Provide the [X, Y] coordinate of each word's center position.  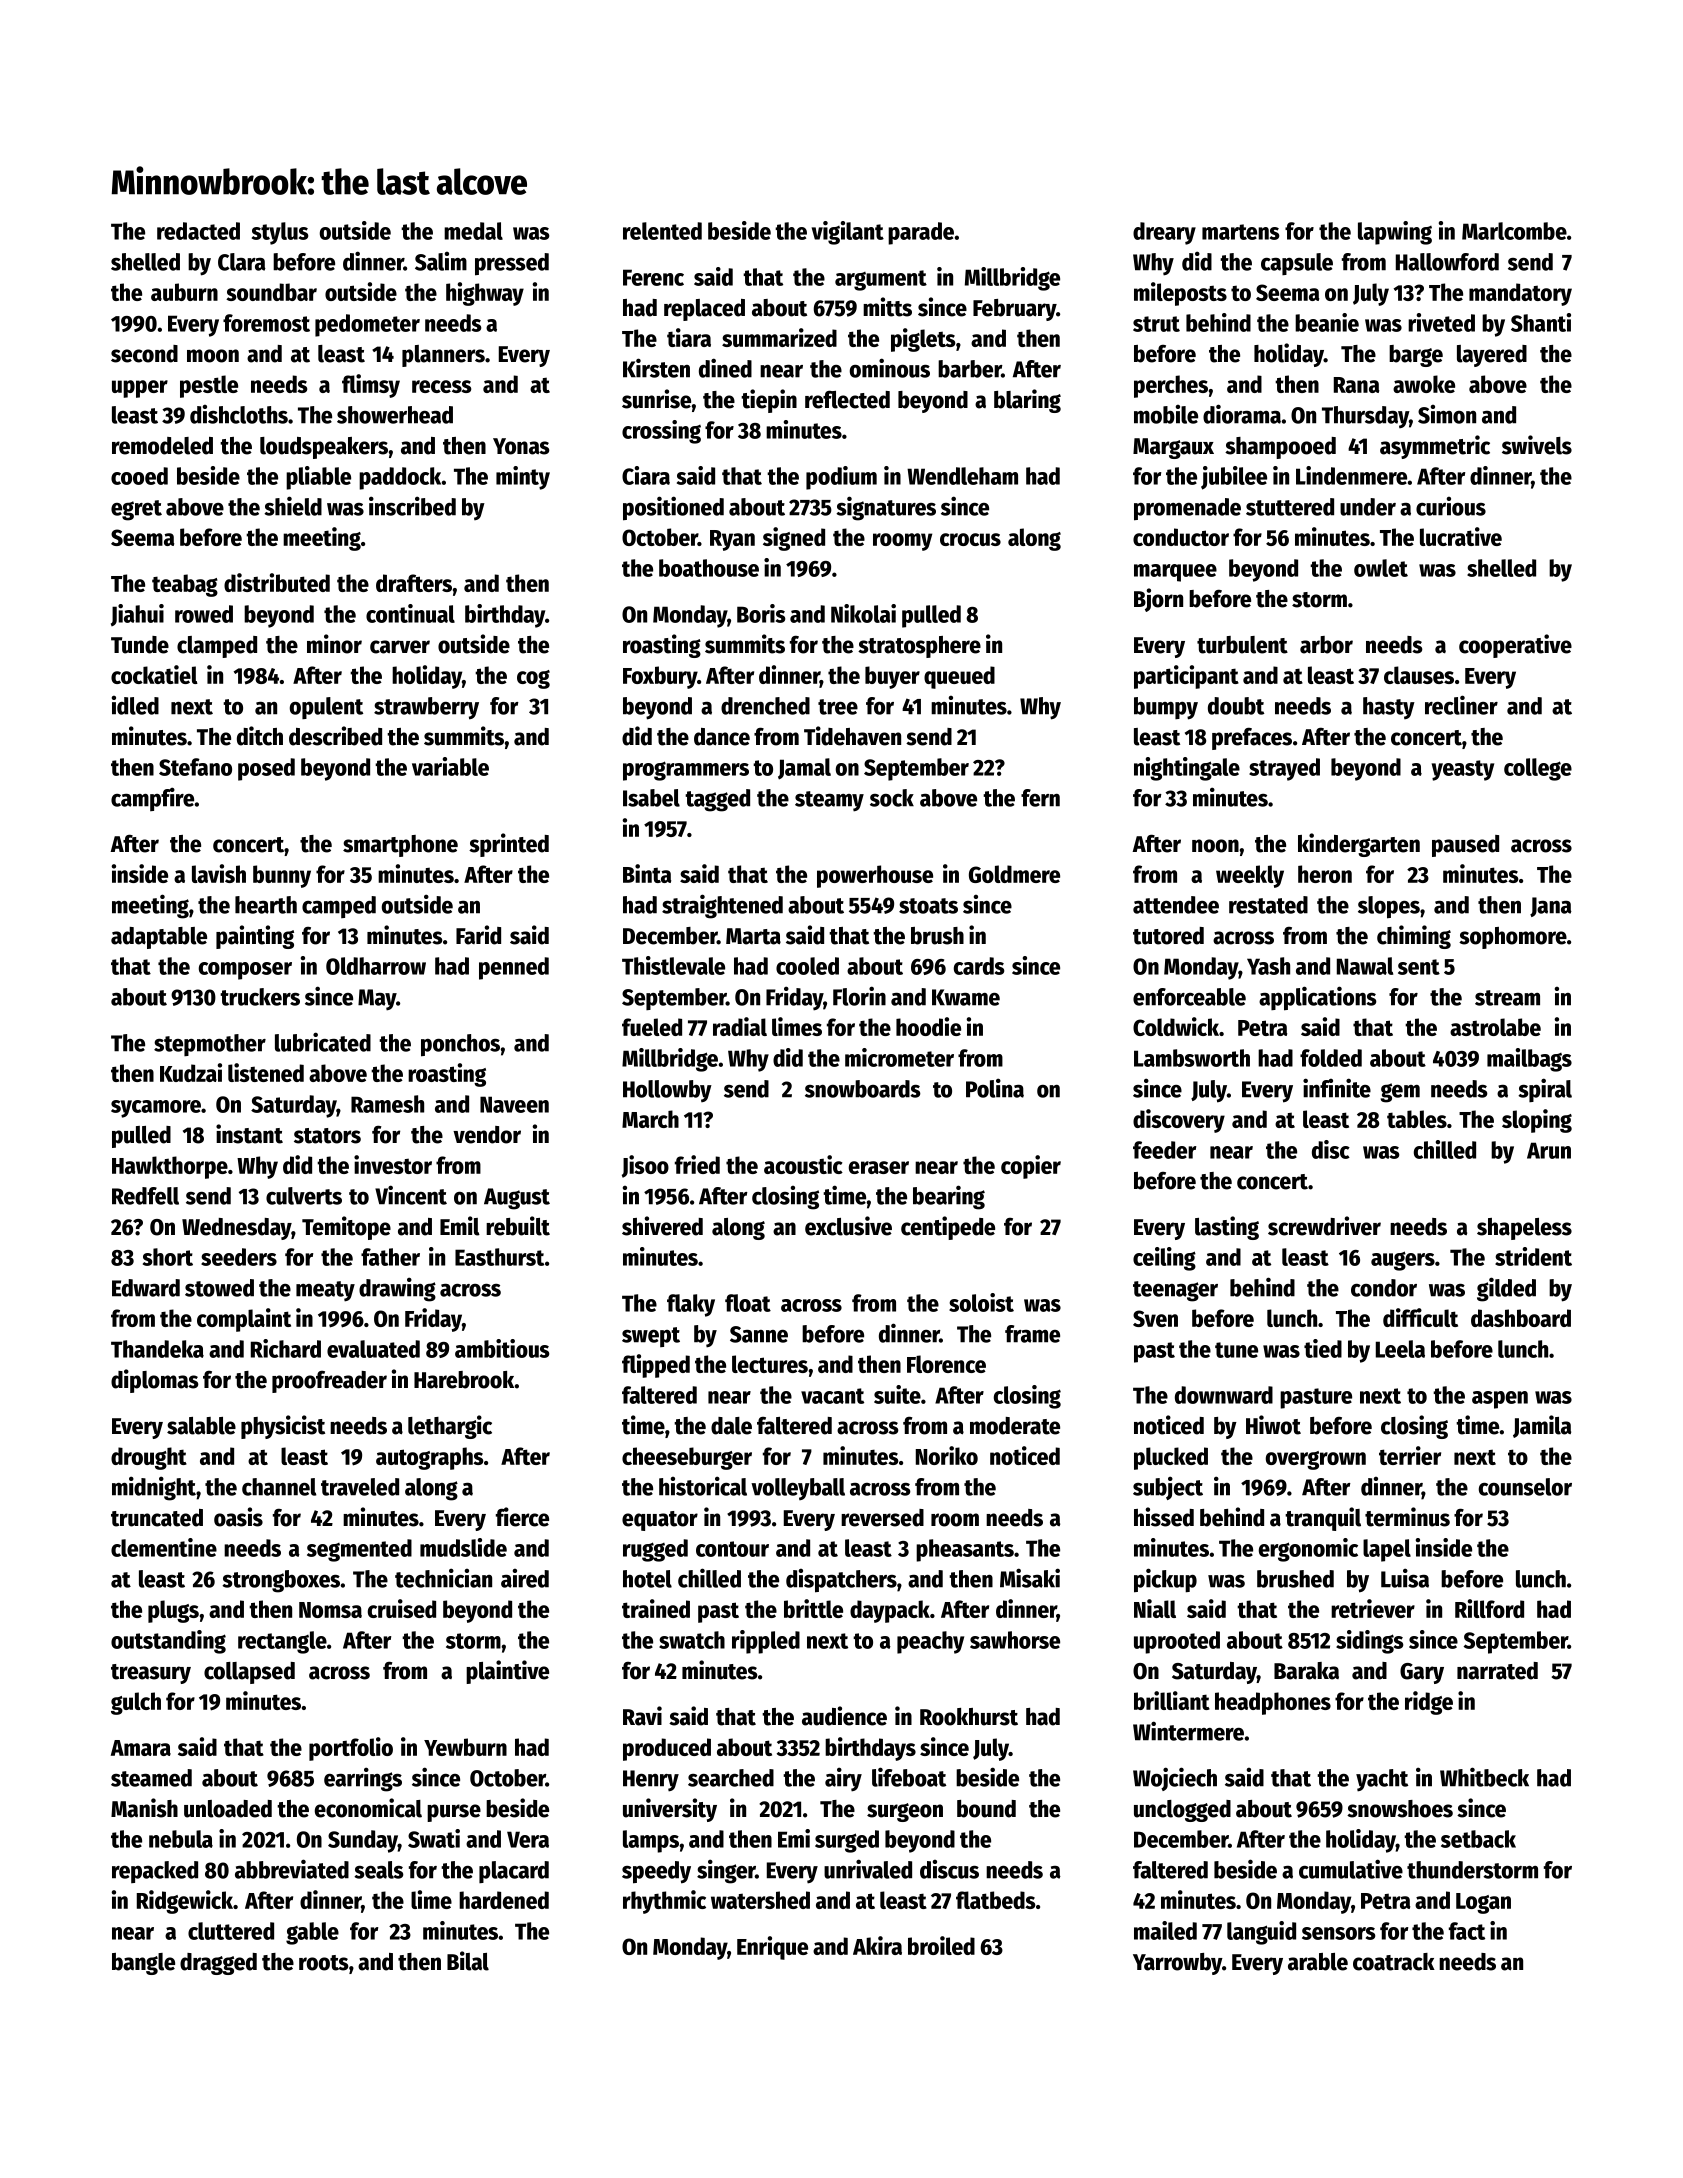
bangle [143, 1964]
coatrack [1394, 1962]
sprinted [509, 845]
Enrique [772, 1948]
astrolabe [1495, 1027]
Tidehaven [852, 736]
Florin [859, 996]
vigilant [848, 233]
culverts [304, 1196]
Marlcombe [1514, 231]
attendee [1176, 905]
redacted [198, 231]
